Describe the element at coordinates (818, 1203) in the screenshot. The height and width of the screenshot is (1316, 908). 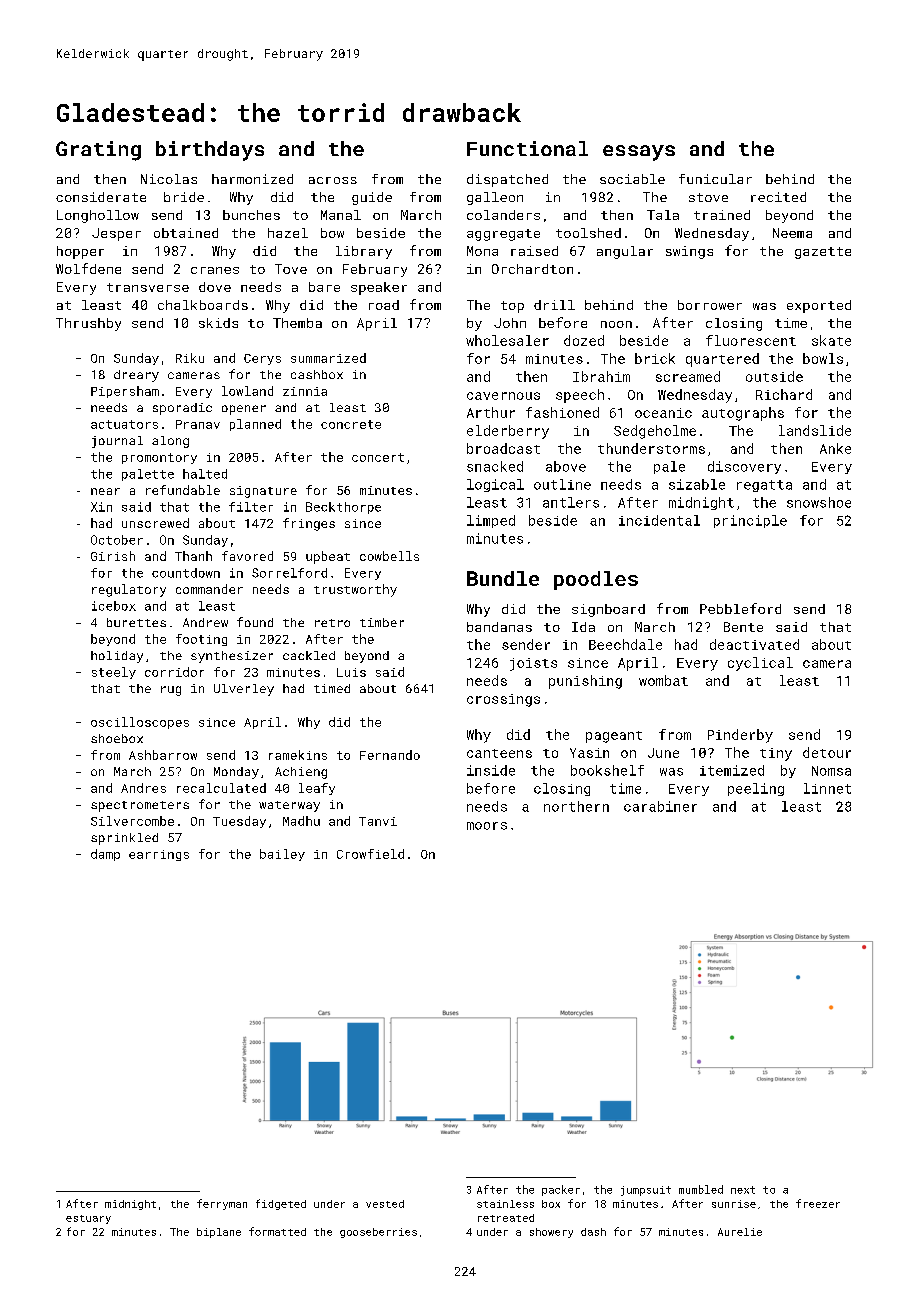
I see `freezer` at that location.
